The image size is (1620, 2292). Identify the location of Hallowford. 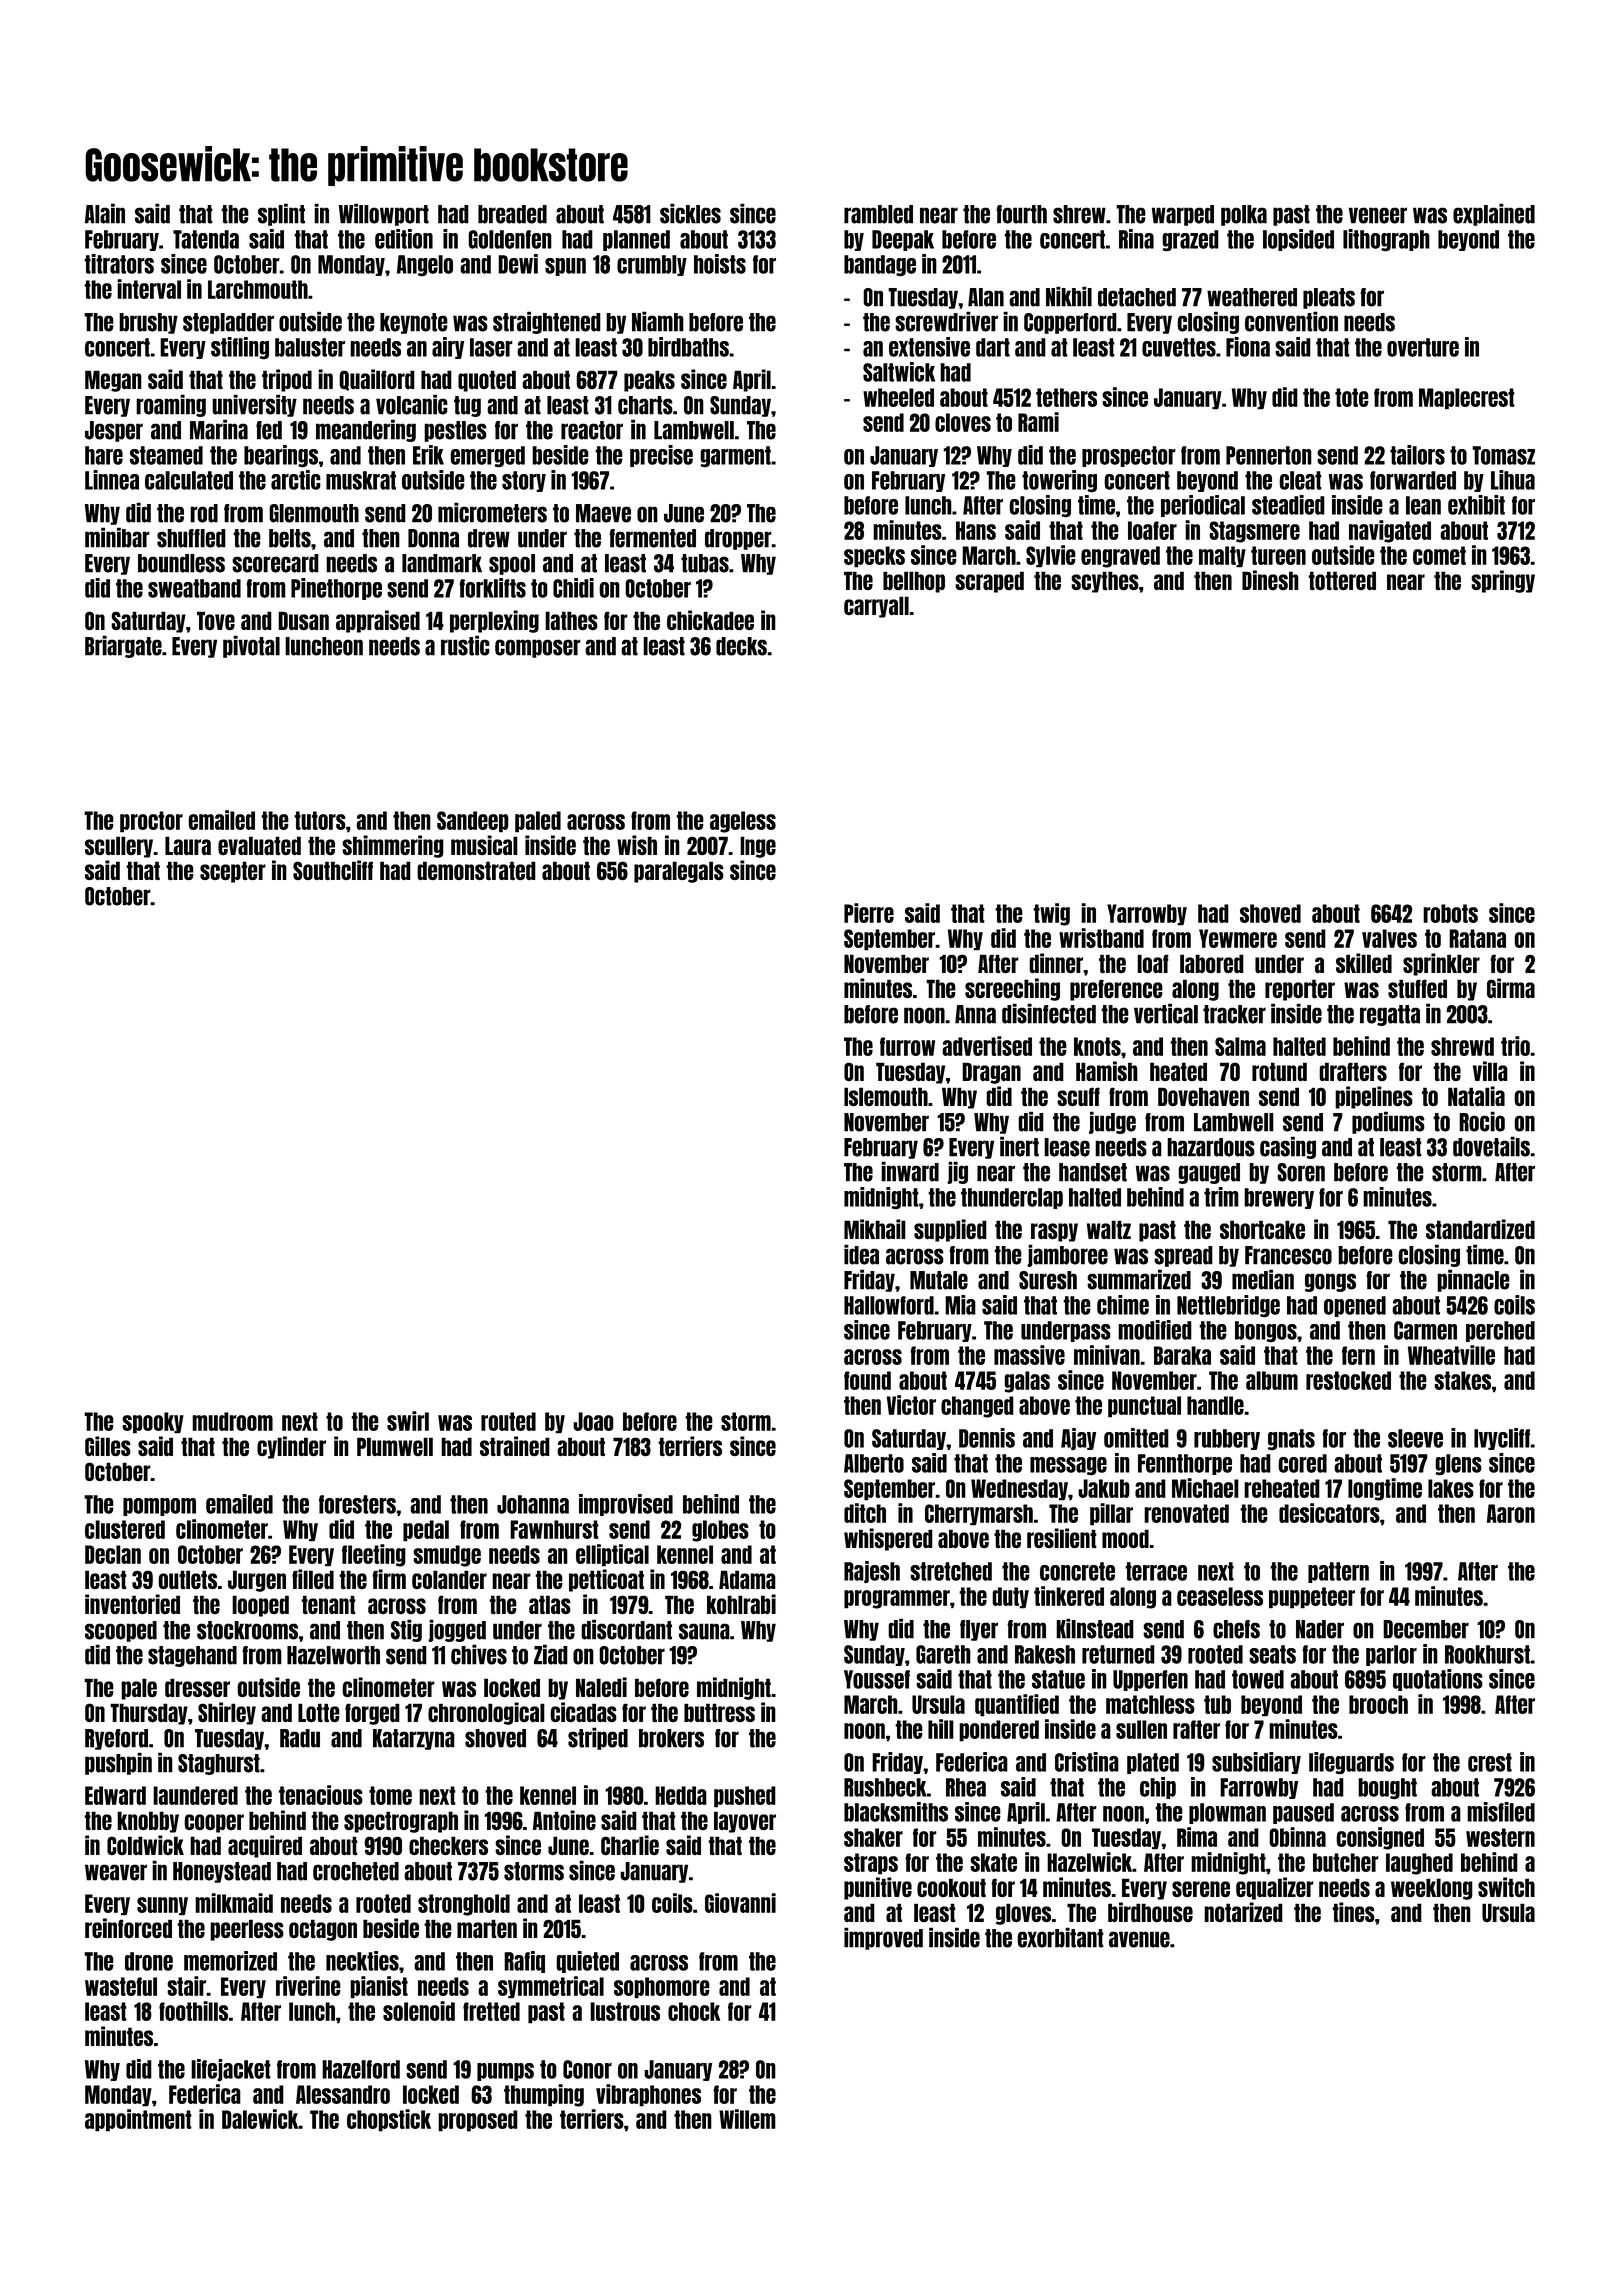
(889, 1305).
